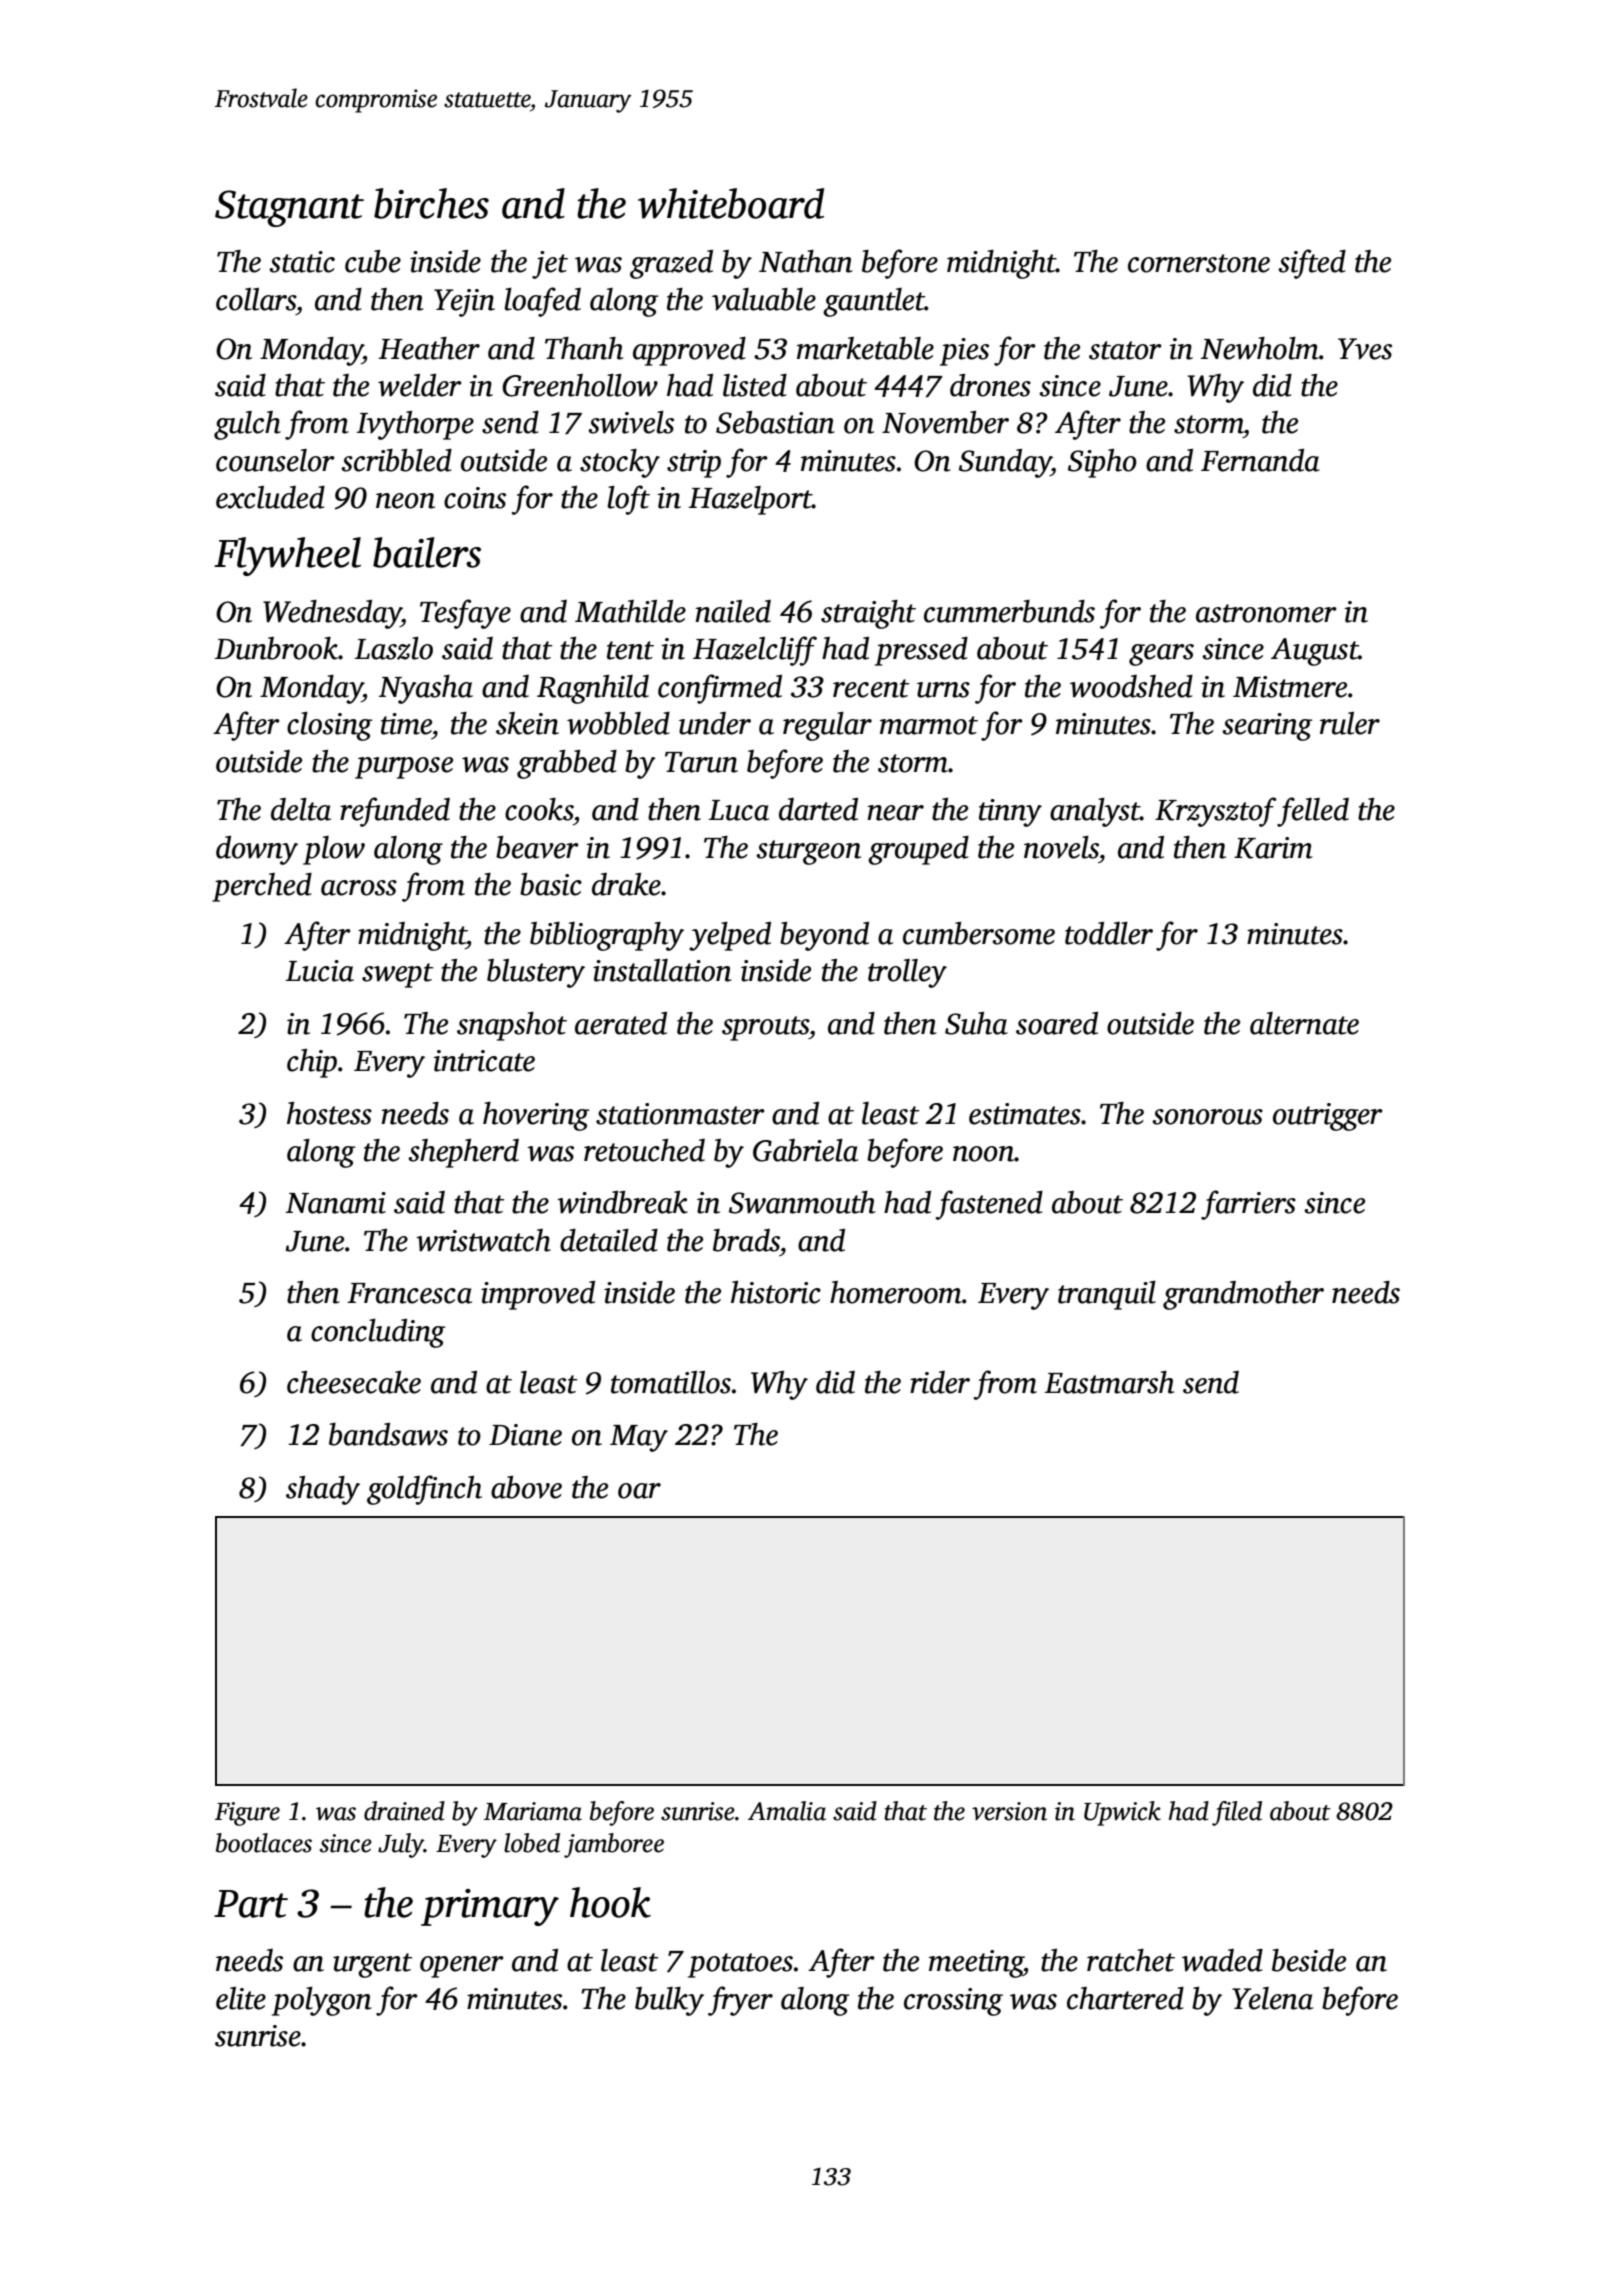  Describe the element at coordinates (1199, 263) in the screenshot. I see `cornerstone` at that location.
